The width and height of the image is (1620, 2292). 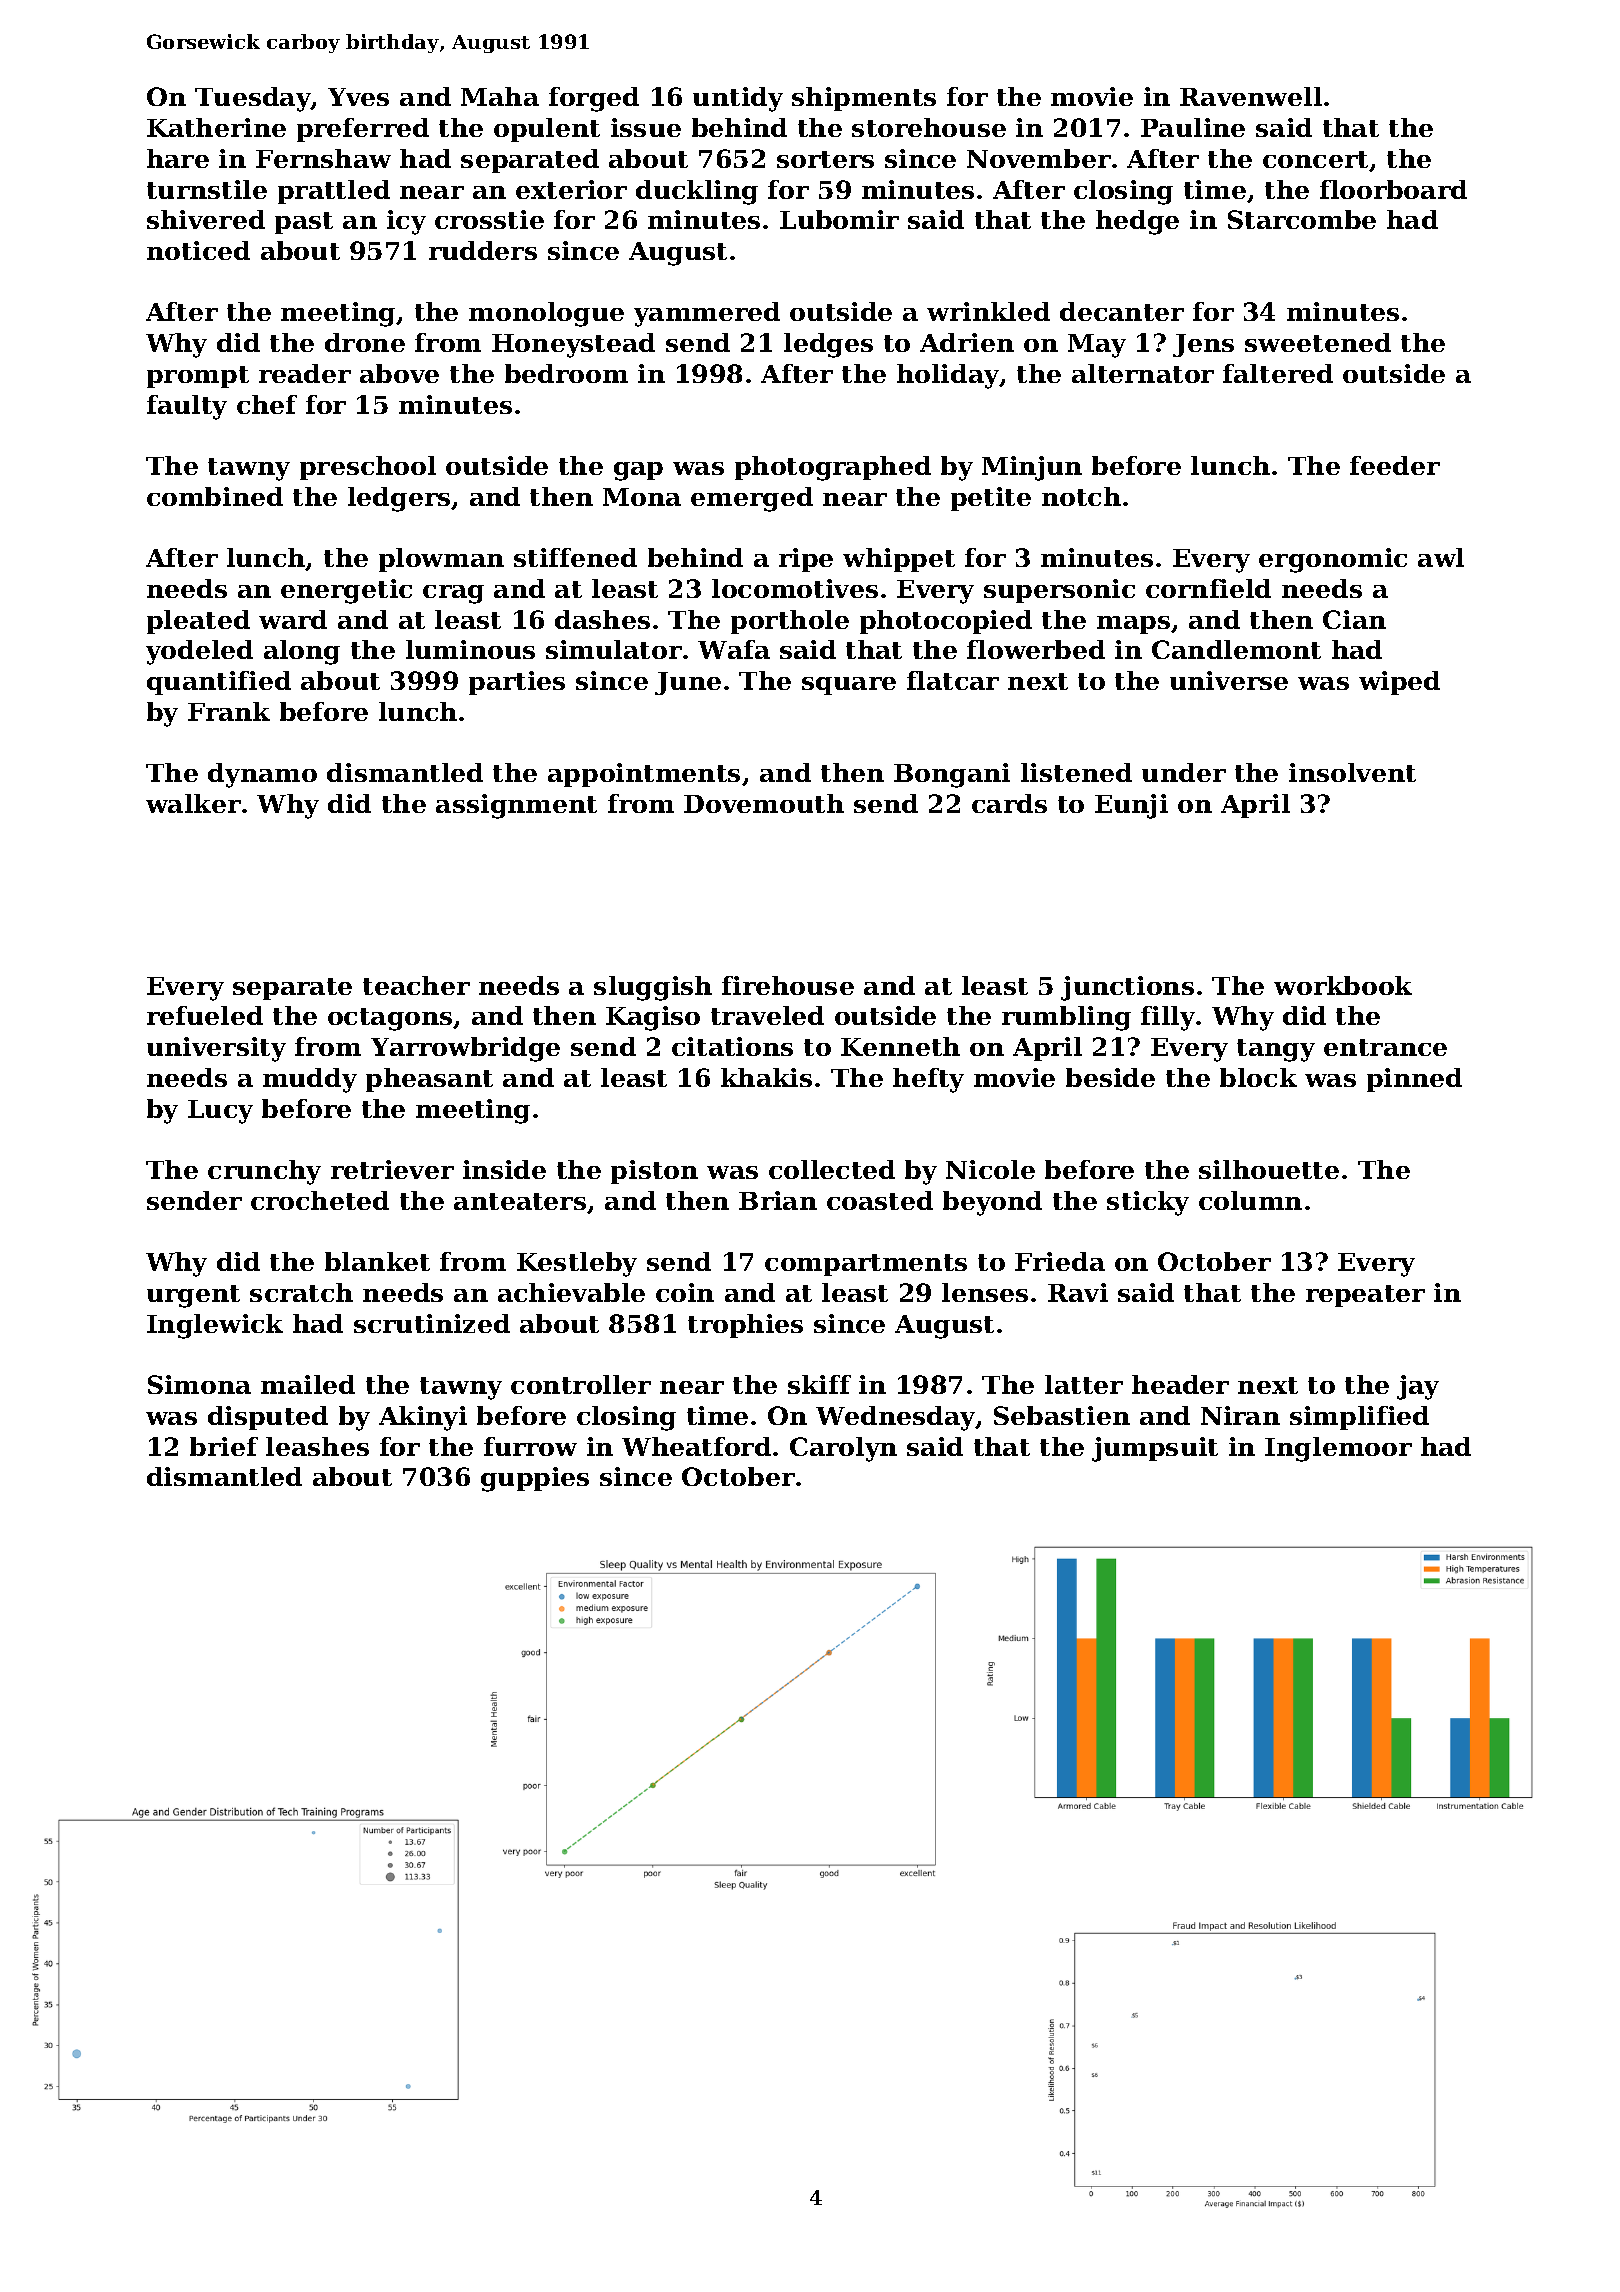 What do you see at coordinates (825, 159) in the image?
I see `sorters` at bounding box center [825, 159].
